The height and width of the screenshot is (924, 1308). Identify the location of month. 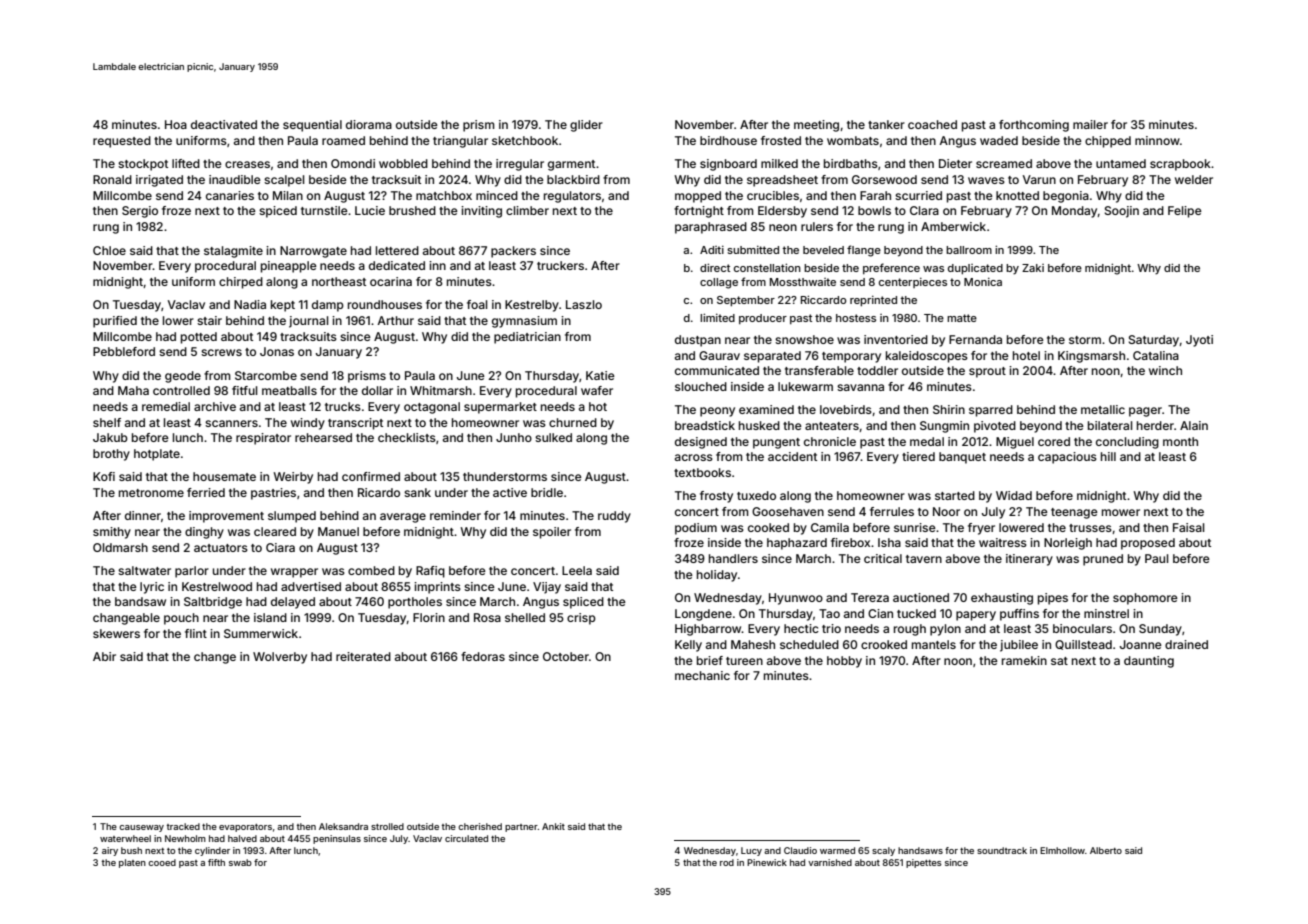
(1180, 441).
